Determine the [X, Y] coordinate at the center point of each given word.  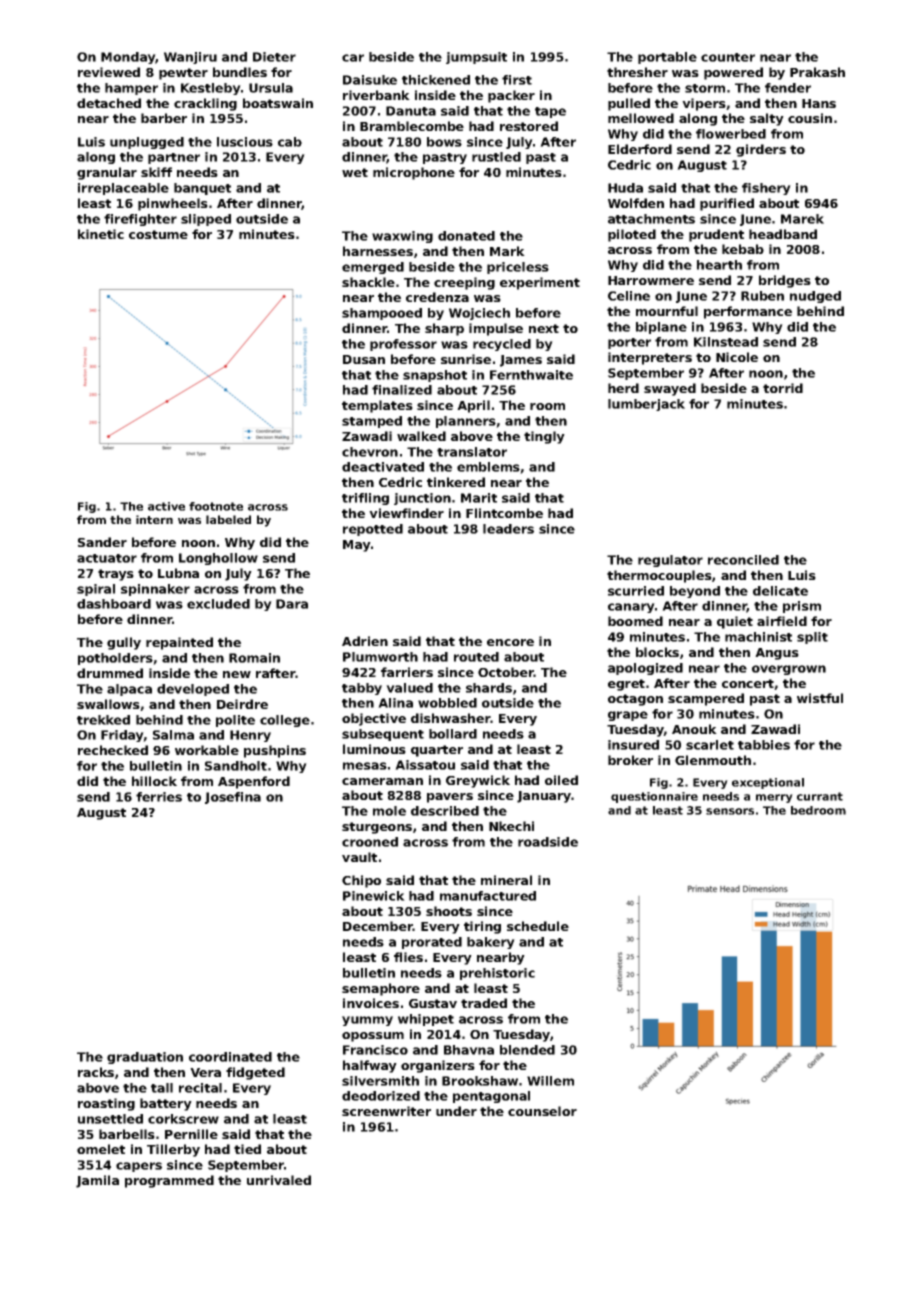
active [166, 506]
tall [162, 1088]
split [812, 638]
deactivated [383, 467]
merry [774, 798]
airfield [782, 621]
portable [667, 58]
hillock [154, 781]
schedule [538, 926]
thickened [436, 80]
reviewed [109, 72]
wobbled [447, 703]
